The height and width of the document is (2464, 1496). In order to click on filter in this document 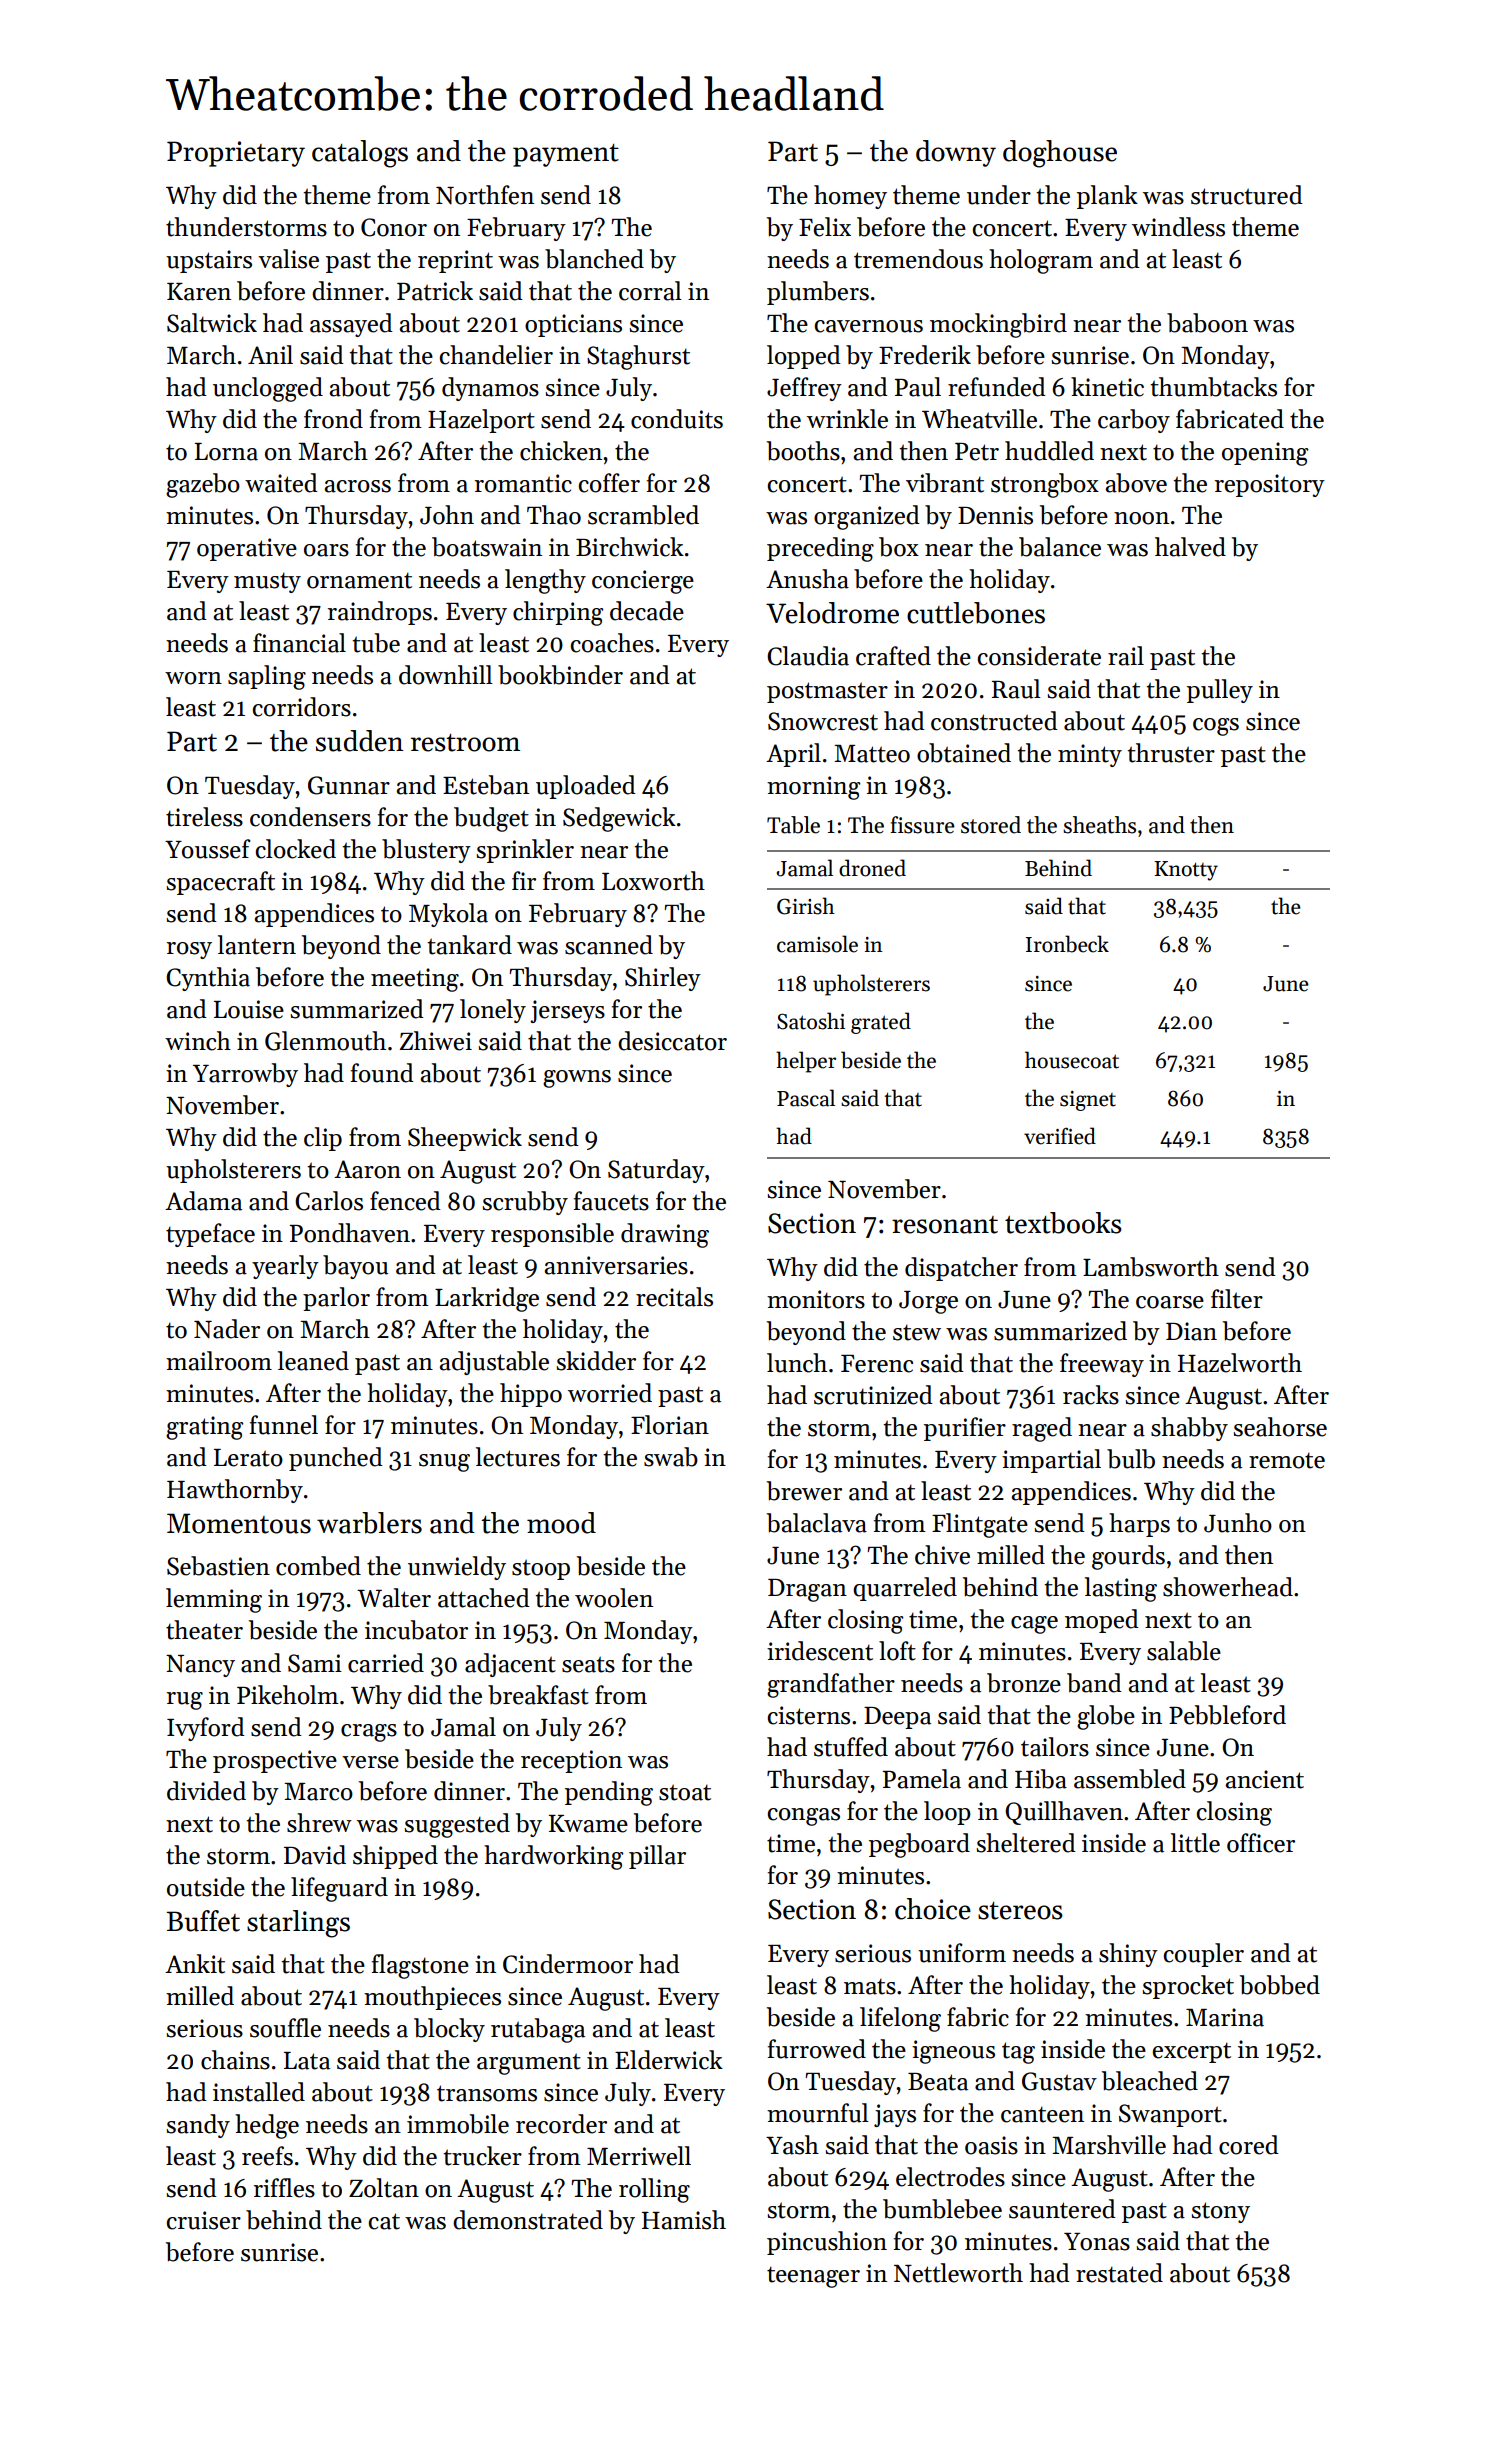, I will do `click(1237, 1299)`.
